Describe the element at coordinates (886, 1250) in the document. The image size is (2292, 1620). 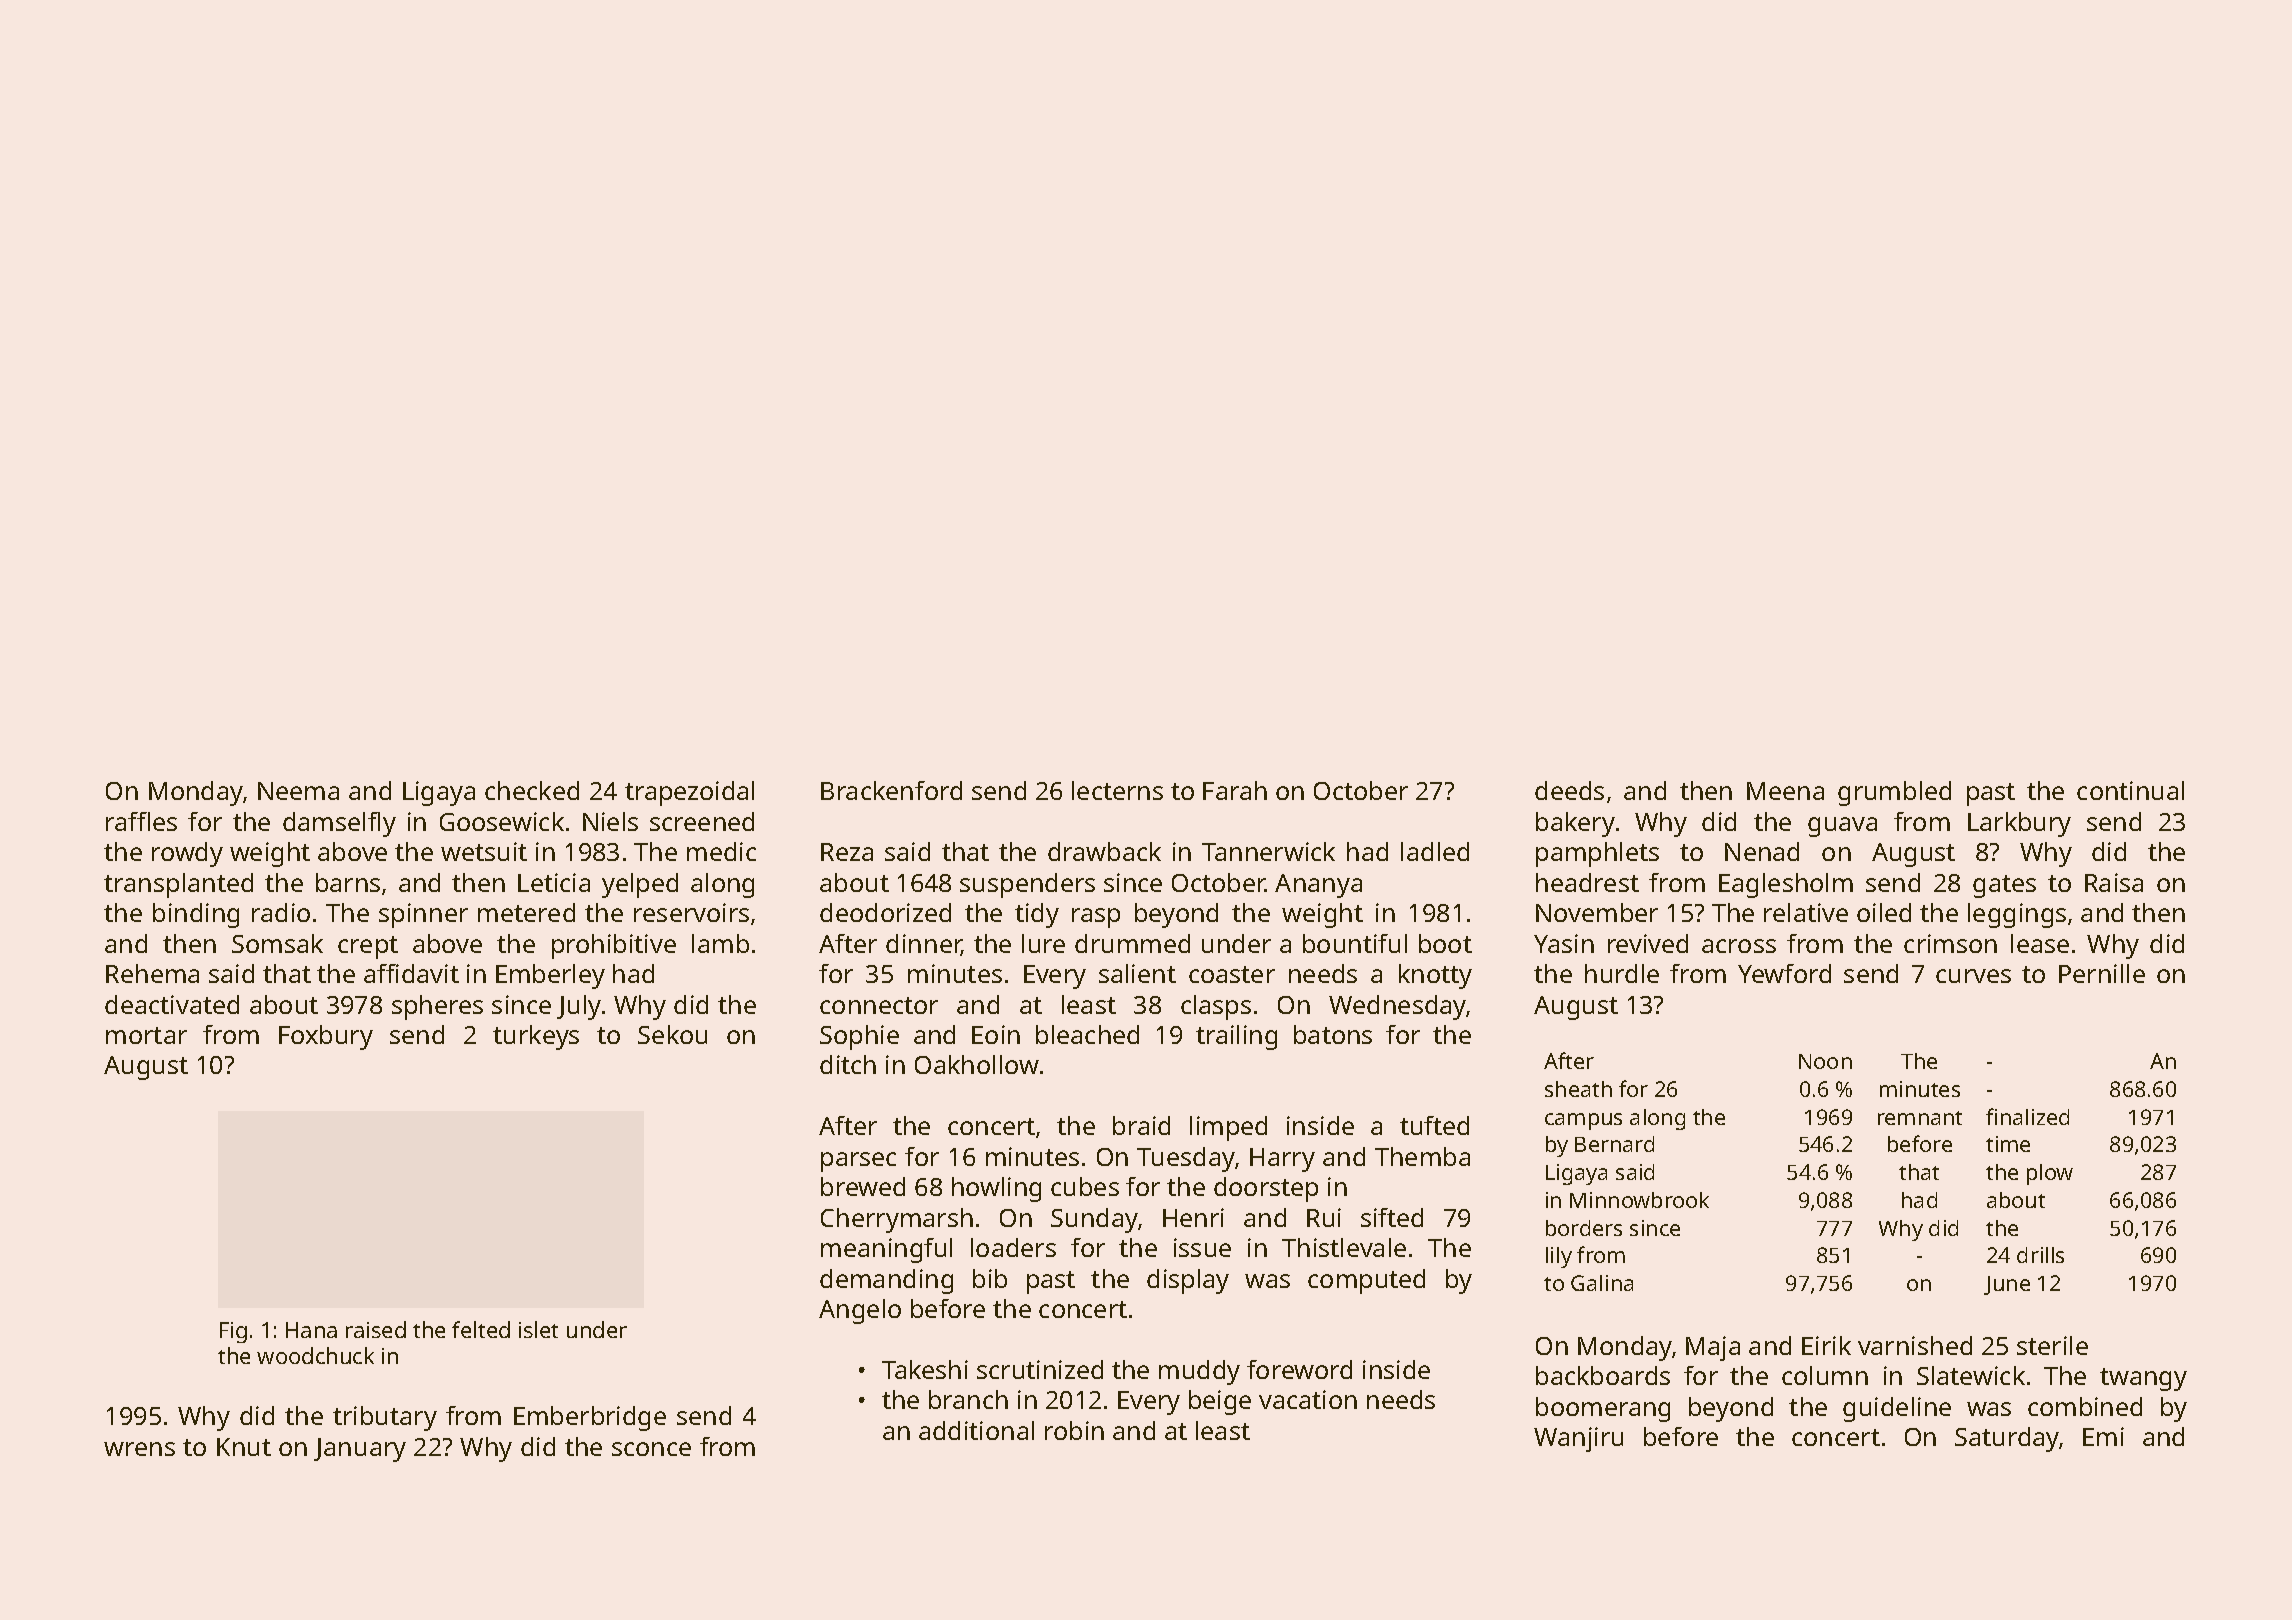
I see `meaningful` at that location.
